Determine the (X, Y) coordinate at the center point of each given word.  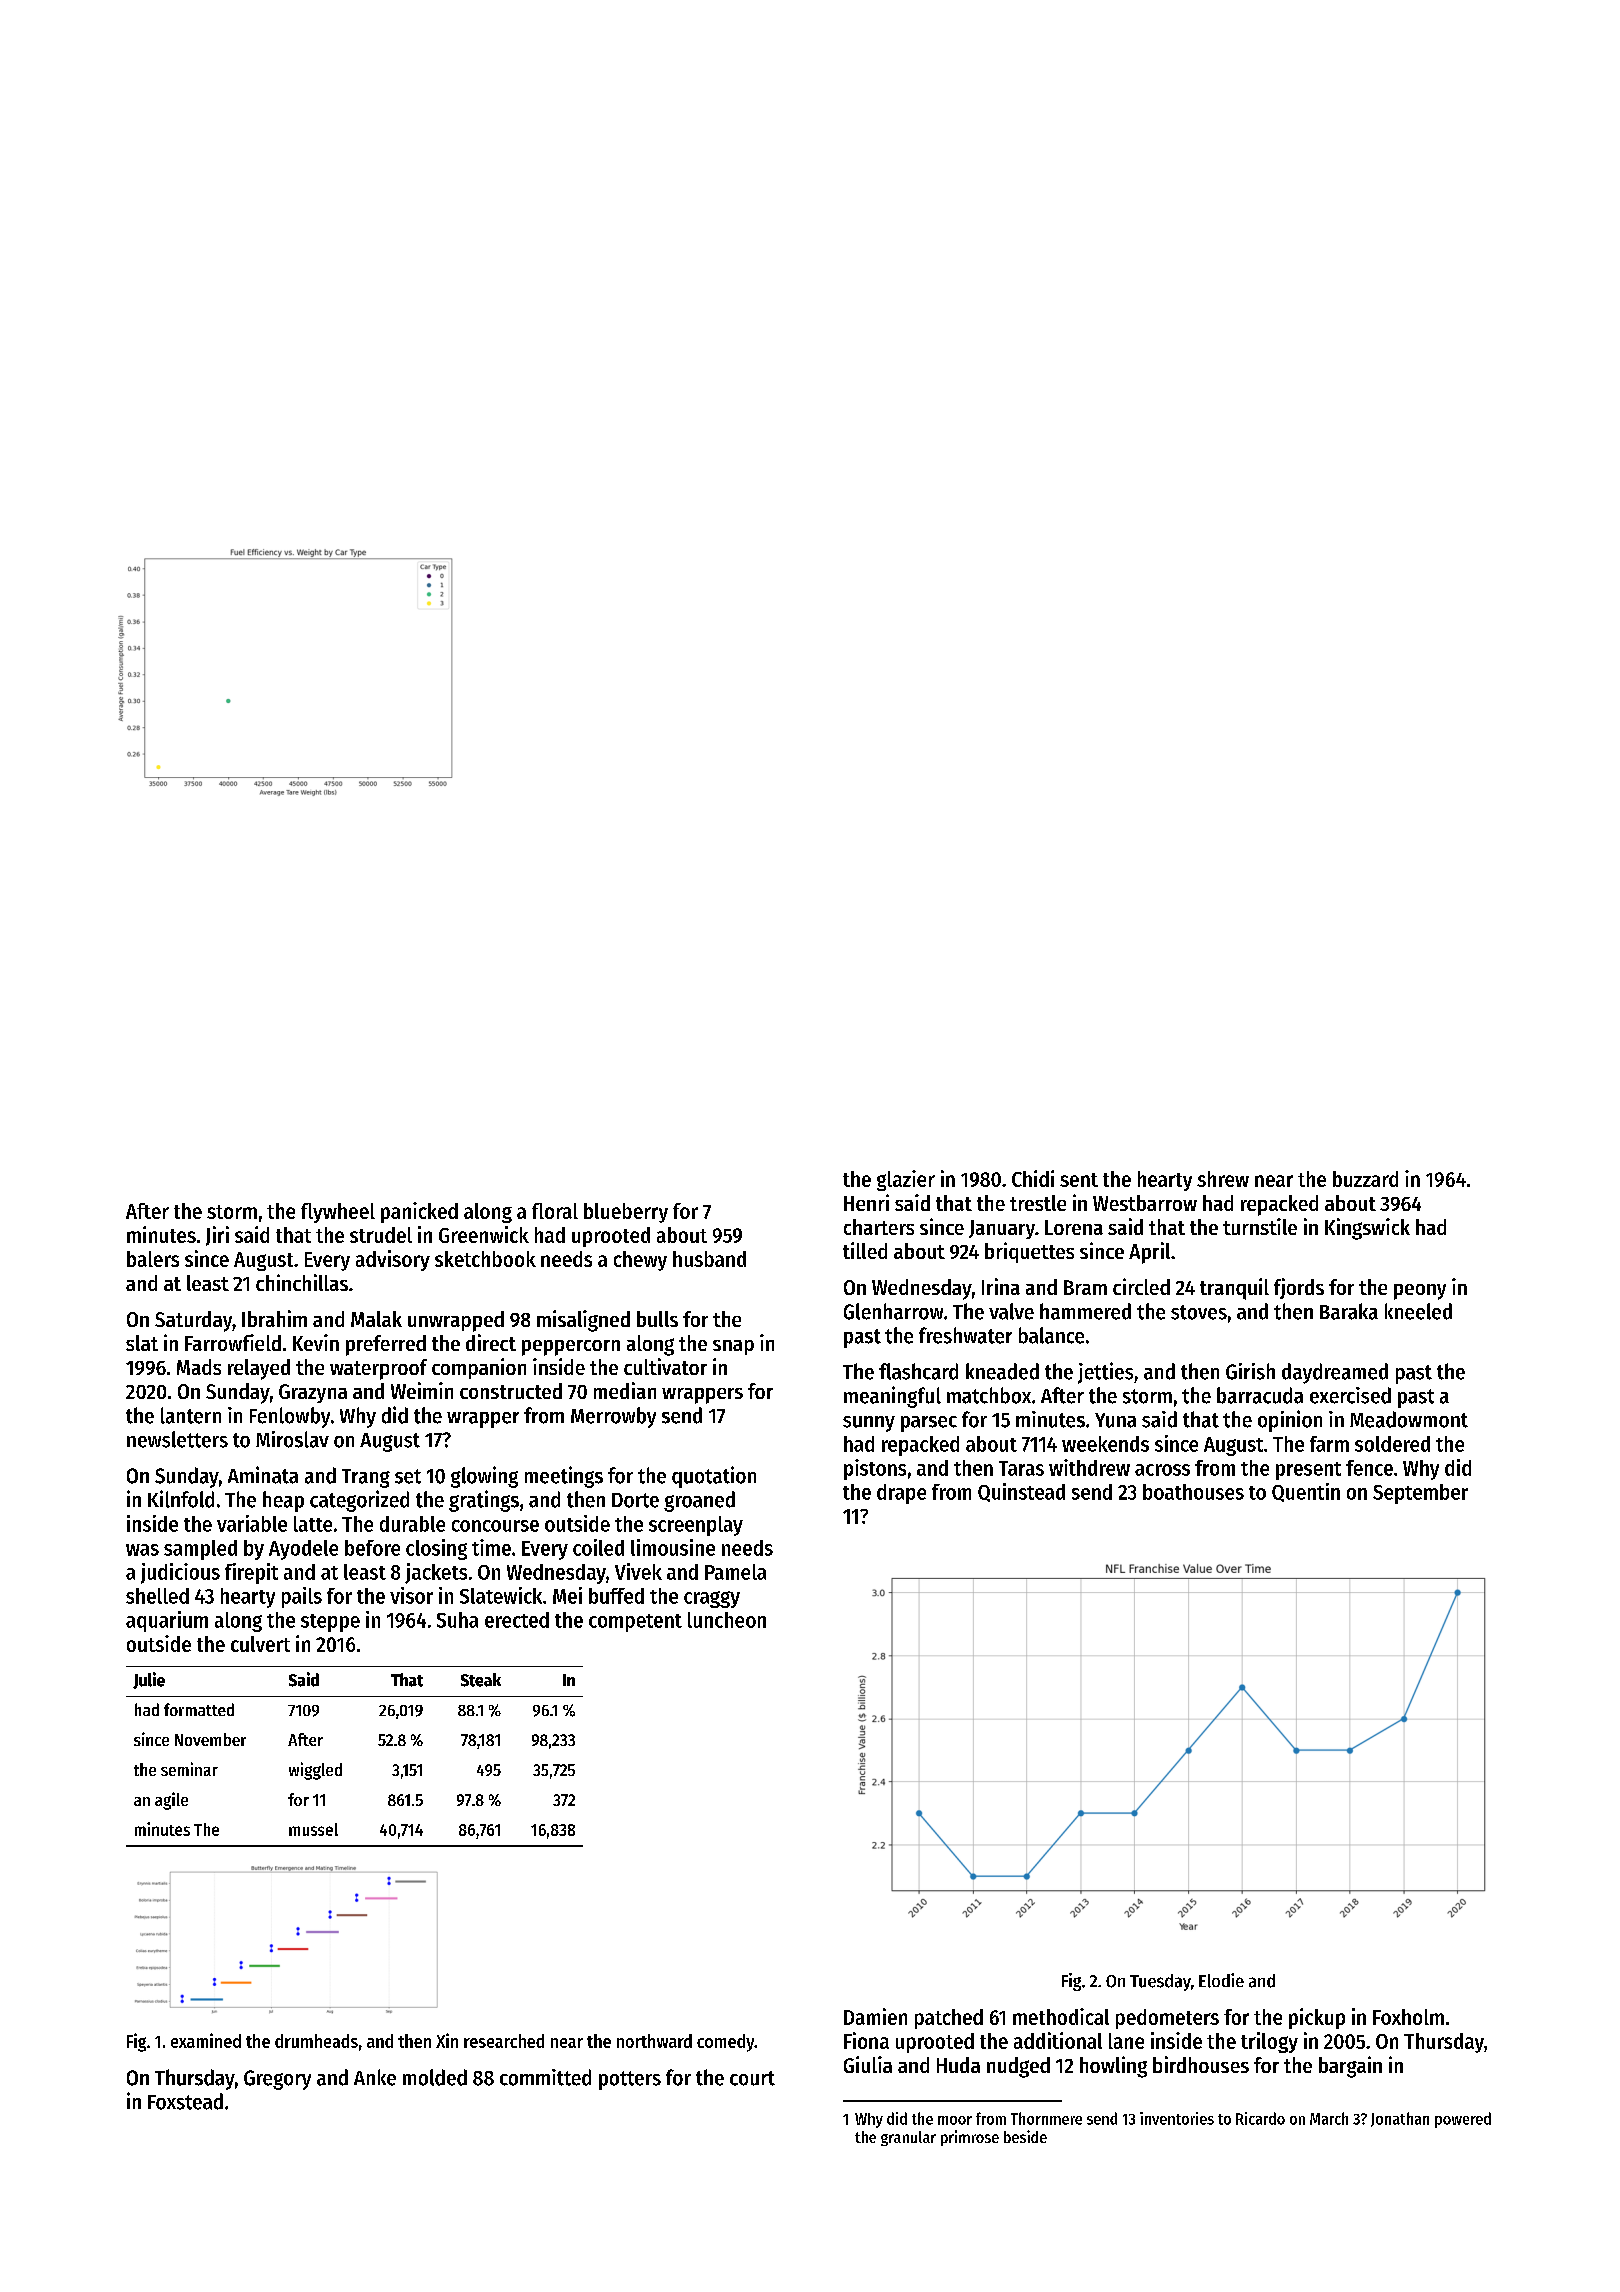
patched (949, 2019)
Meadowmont (1409, 1419)
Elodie (1221, 1980)
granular (908, 2138)
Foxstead (185, 2101)
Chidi (1033, 1178)
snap (733, 1347)
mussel (313, 1829)
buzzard (1365, 1179)
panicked (419, 1212)
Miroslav (292, 1439)
